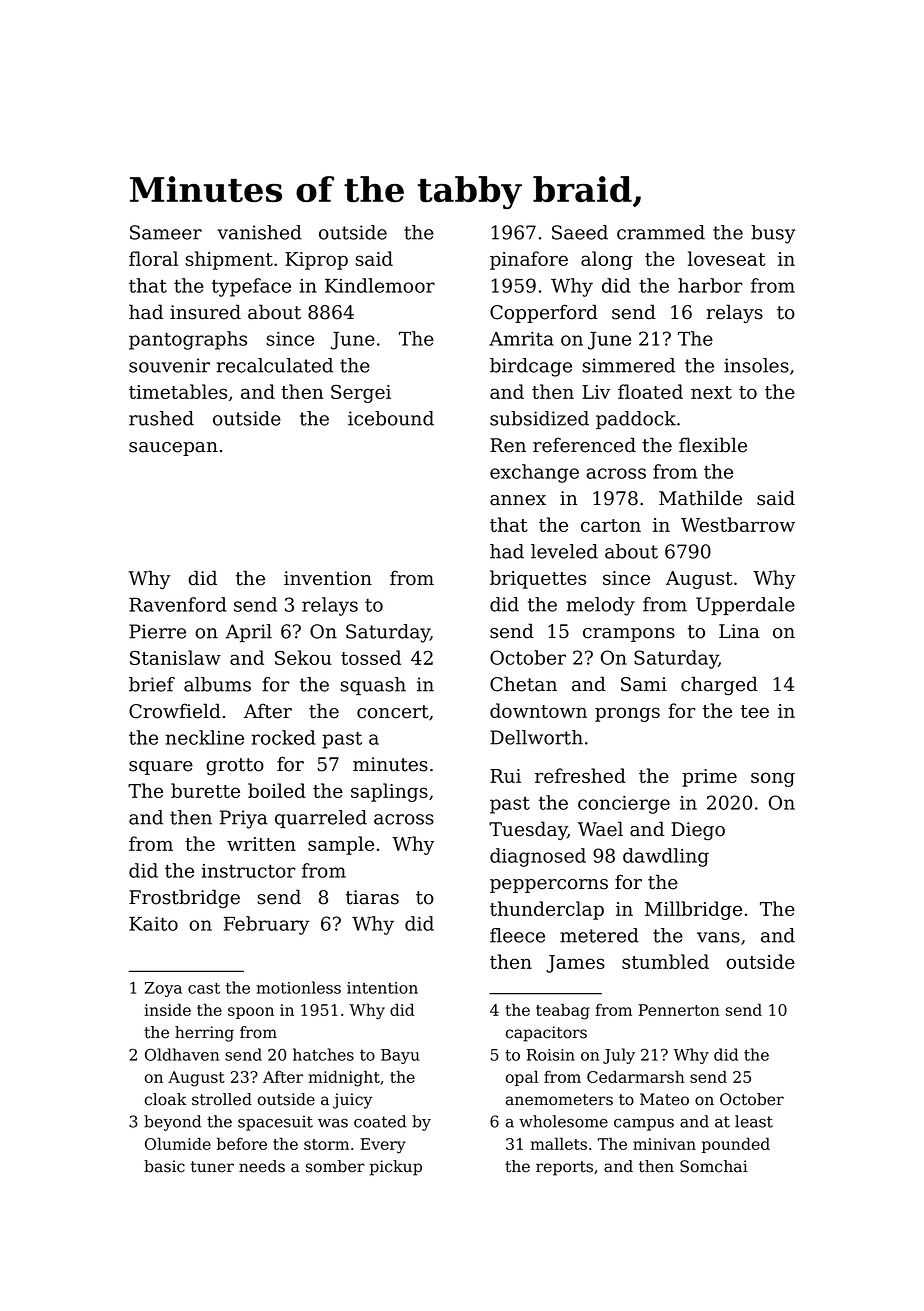  Describe the element at coordinates (580, 232) in the page. I see `Saeed` at that location.
